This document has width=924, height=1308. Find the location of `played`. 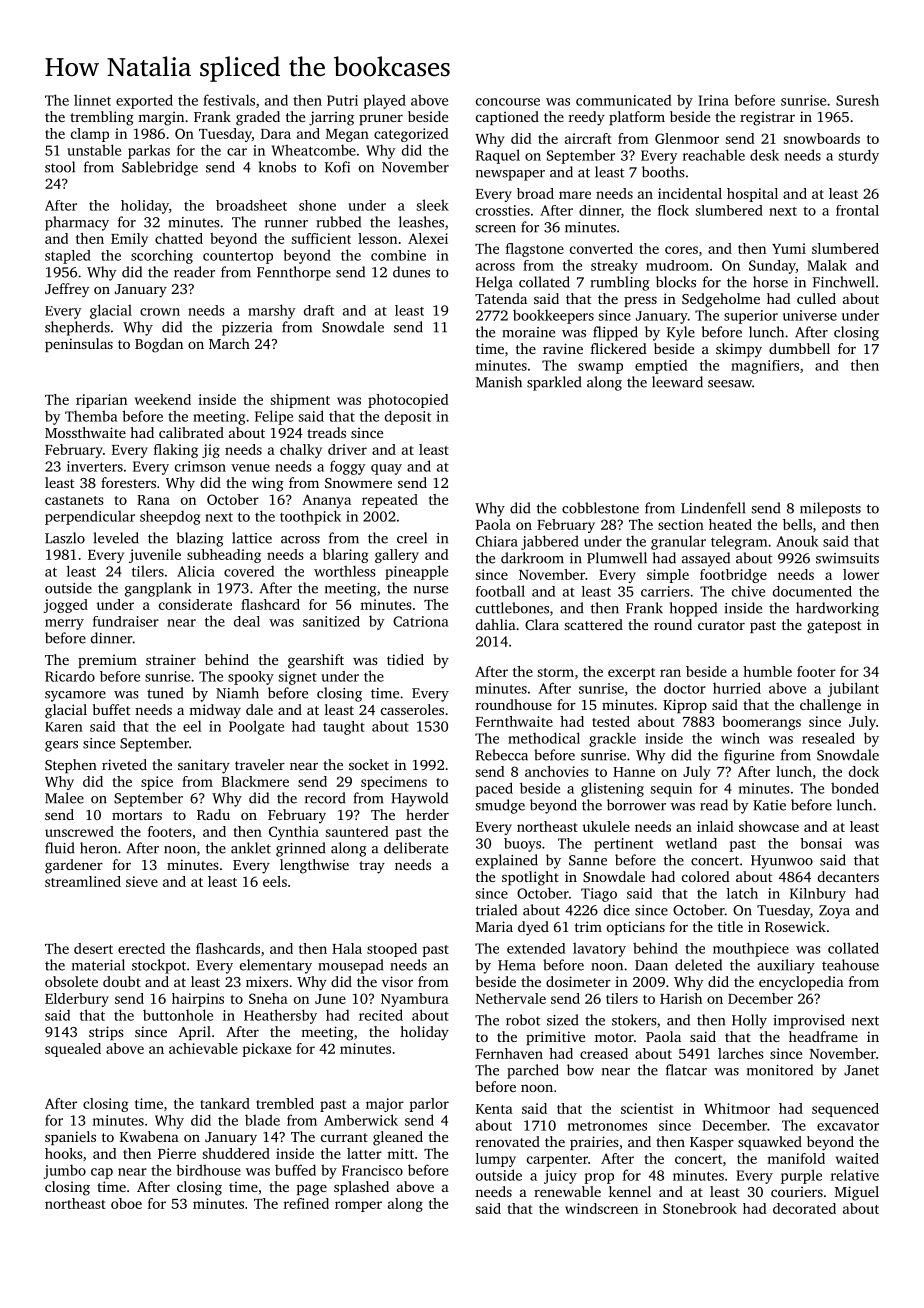

played is located at coordinates (384, 101).
